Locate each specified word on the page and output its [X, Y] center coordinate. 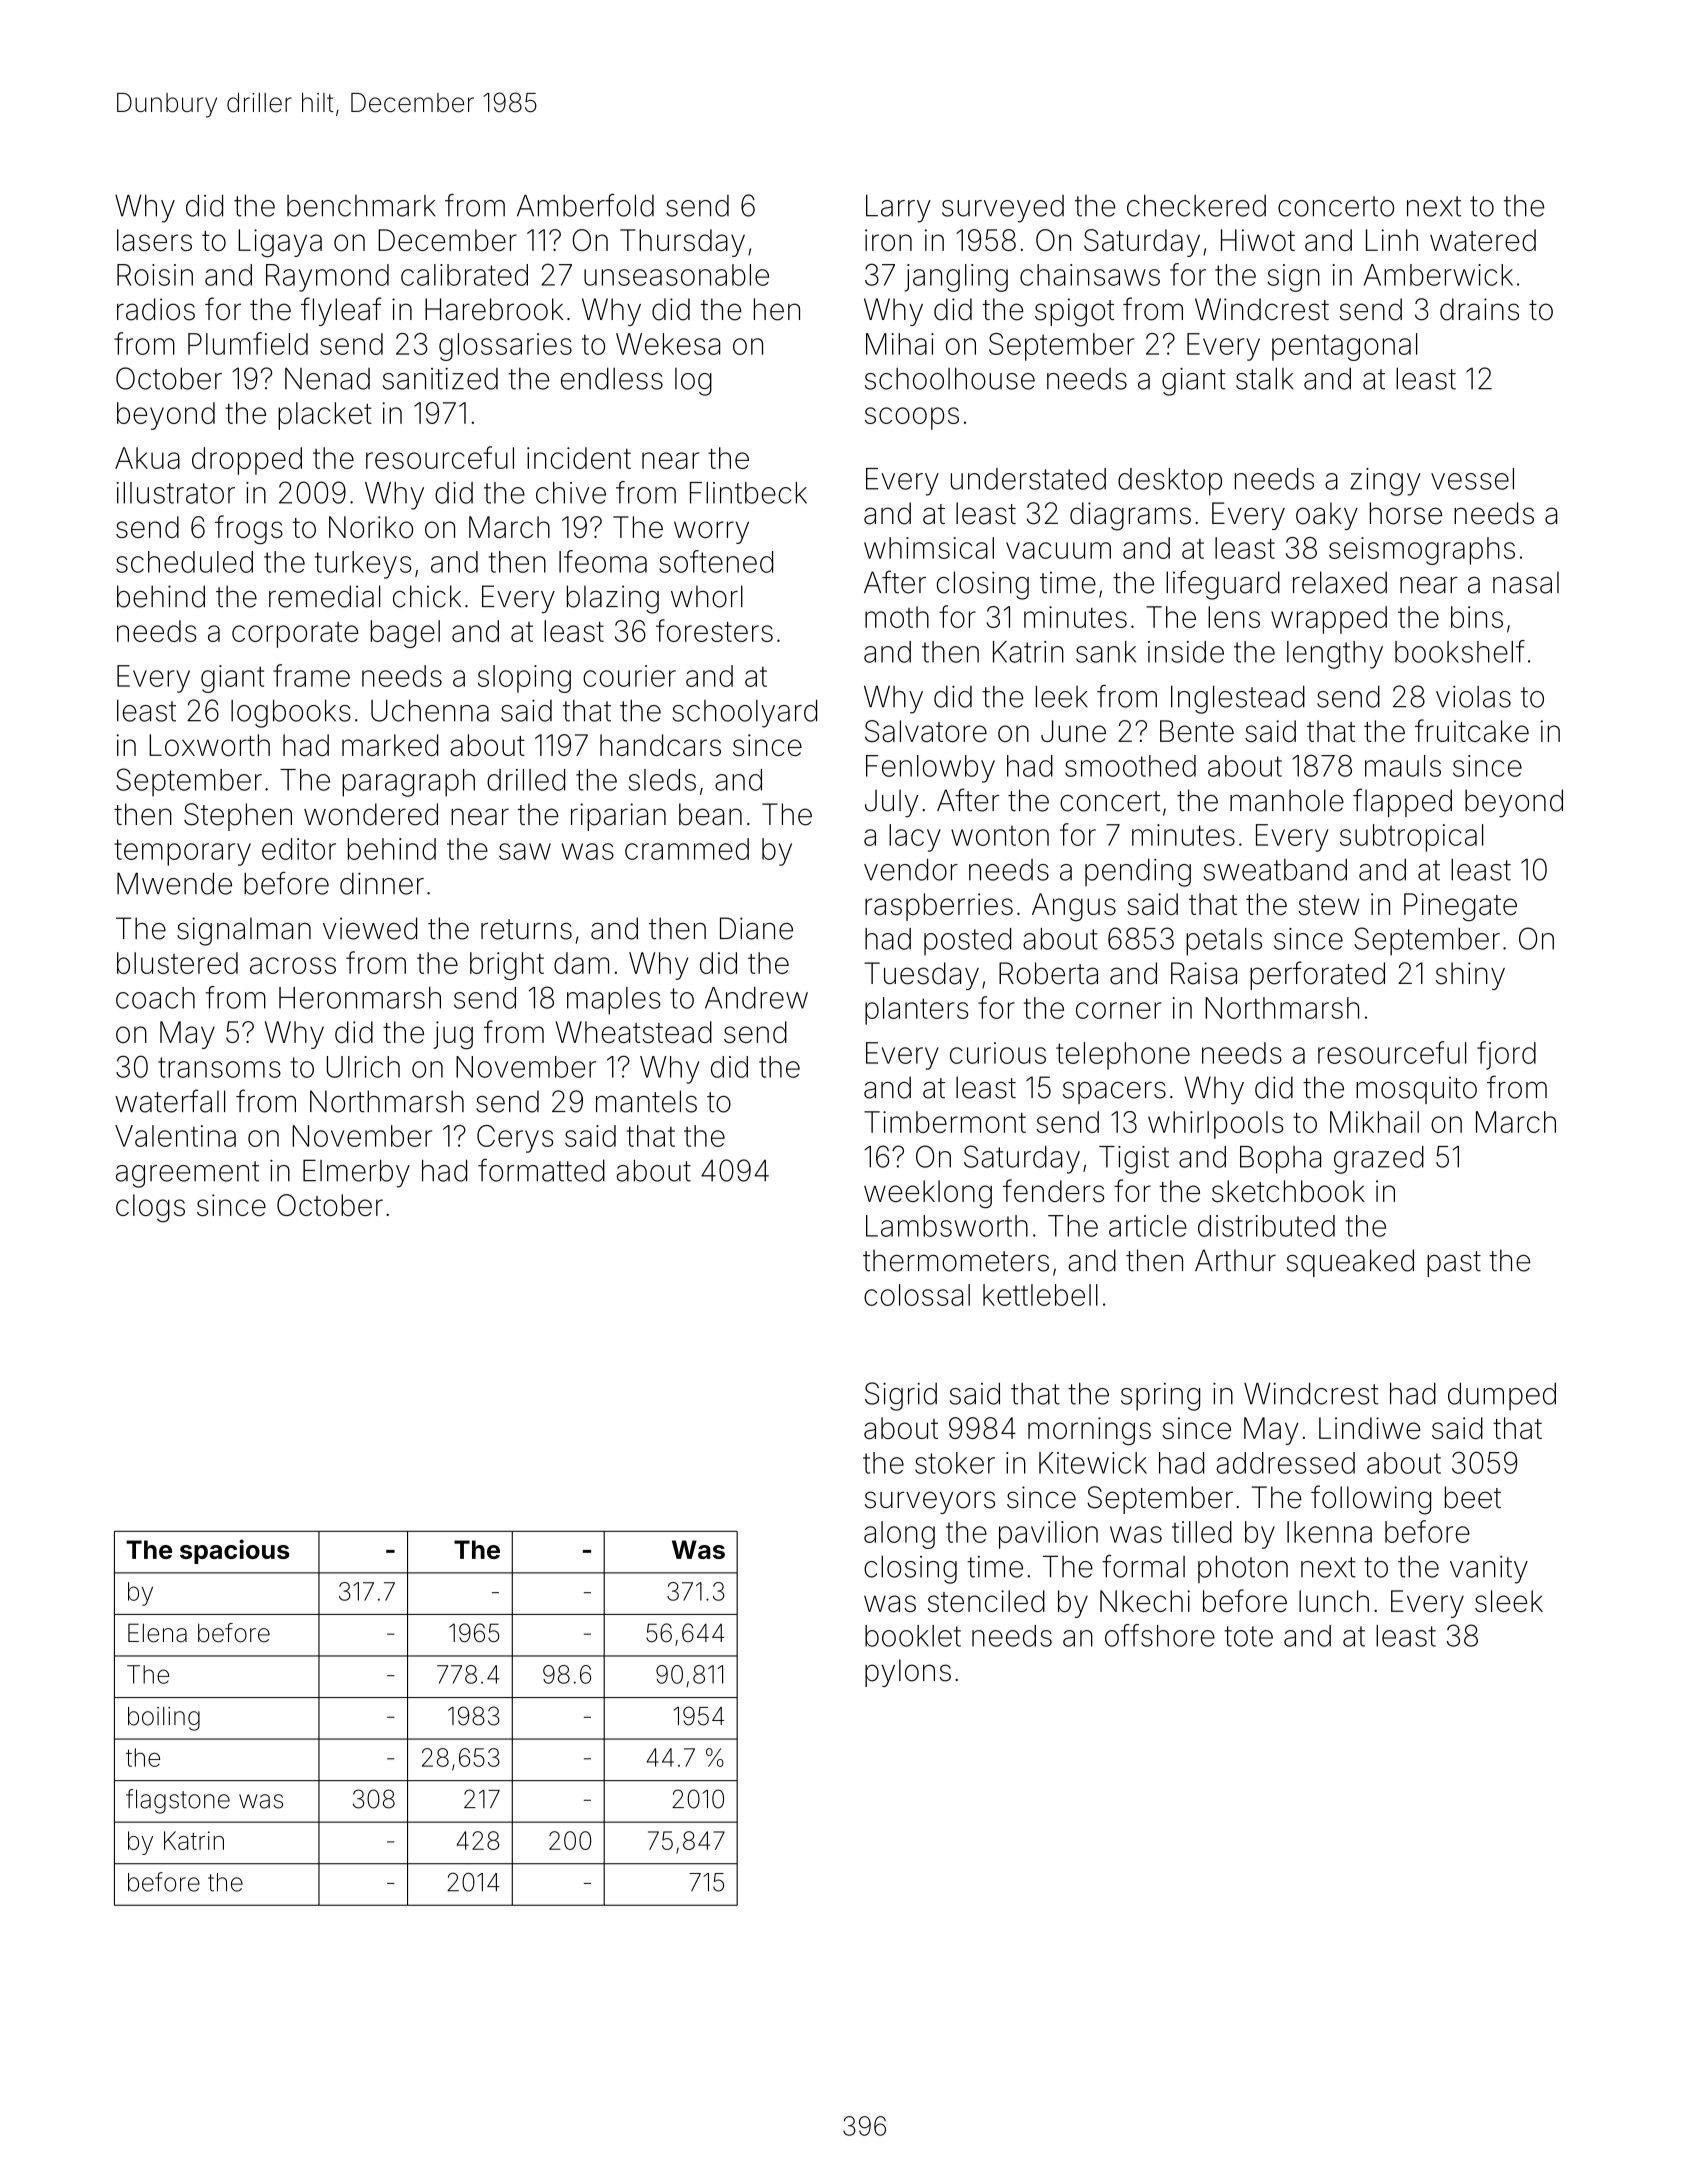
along [899, 1535]
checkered [1196, 206]
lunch [1334, 1601]
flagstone [178, 1801]
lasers [154, 240]
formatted [541, 1170]
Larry [898, 208]
